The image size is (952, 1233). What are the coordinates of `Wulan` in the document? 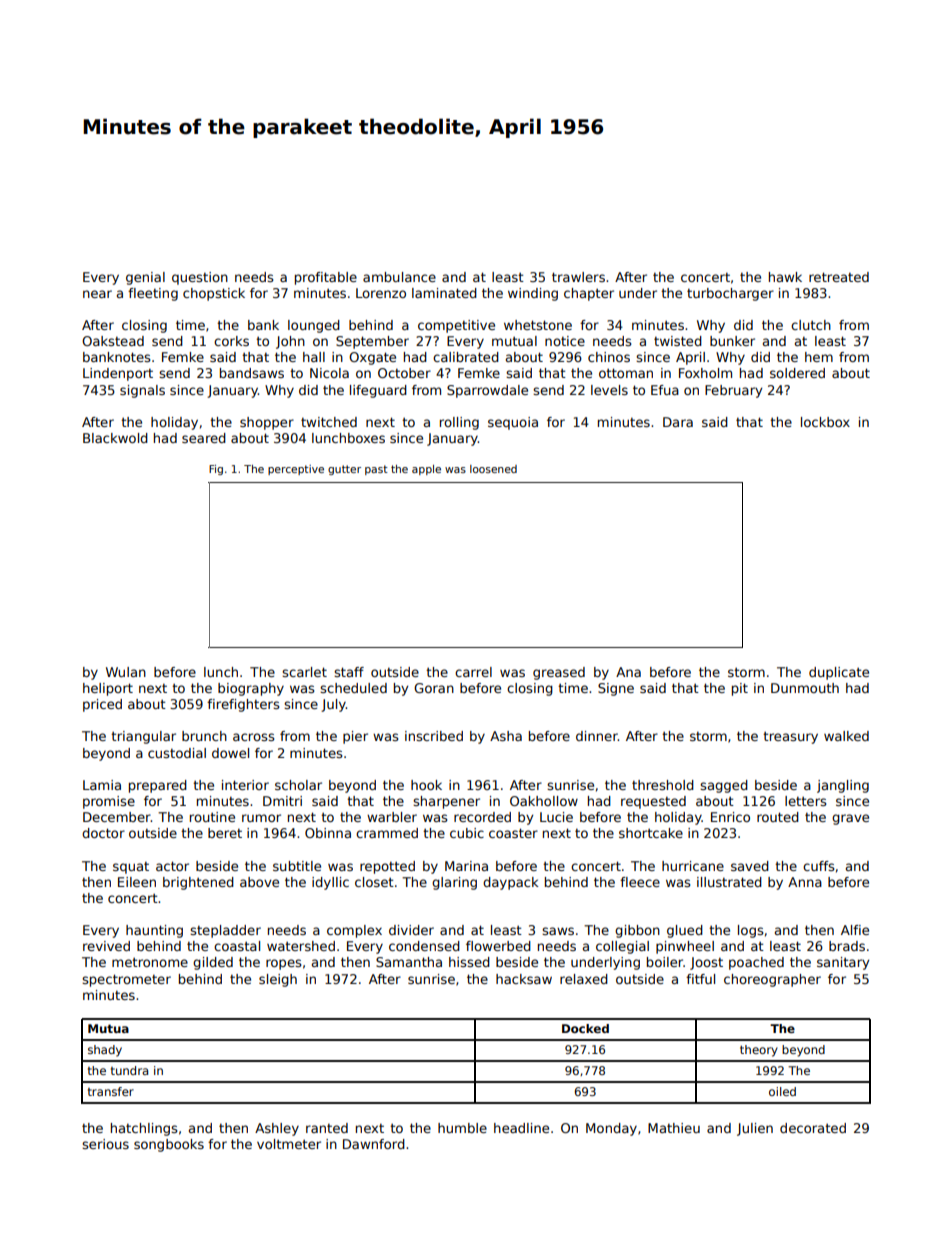 It's located at (126, 672).
